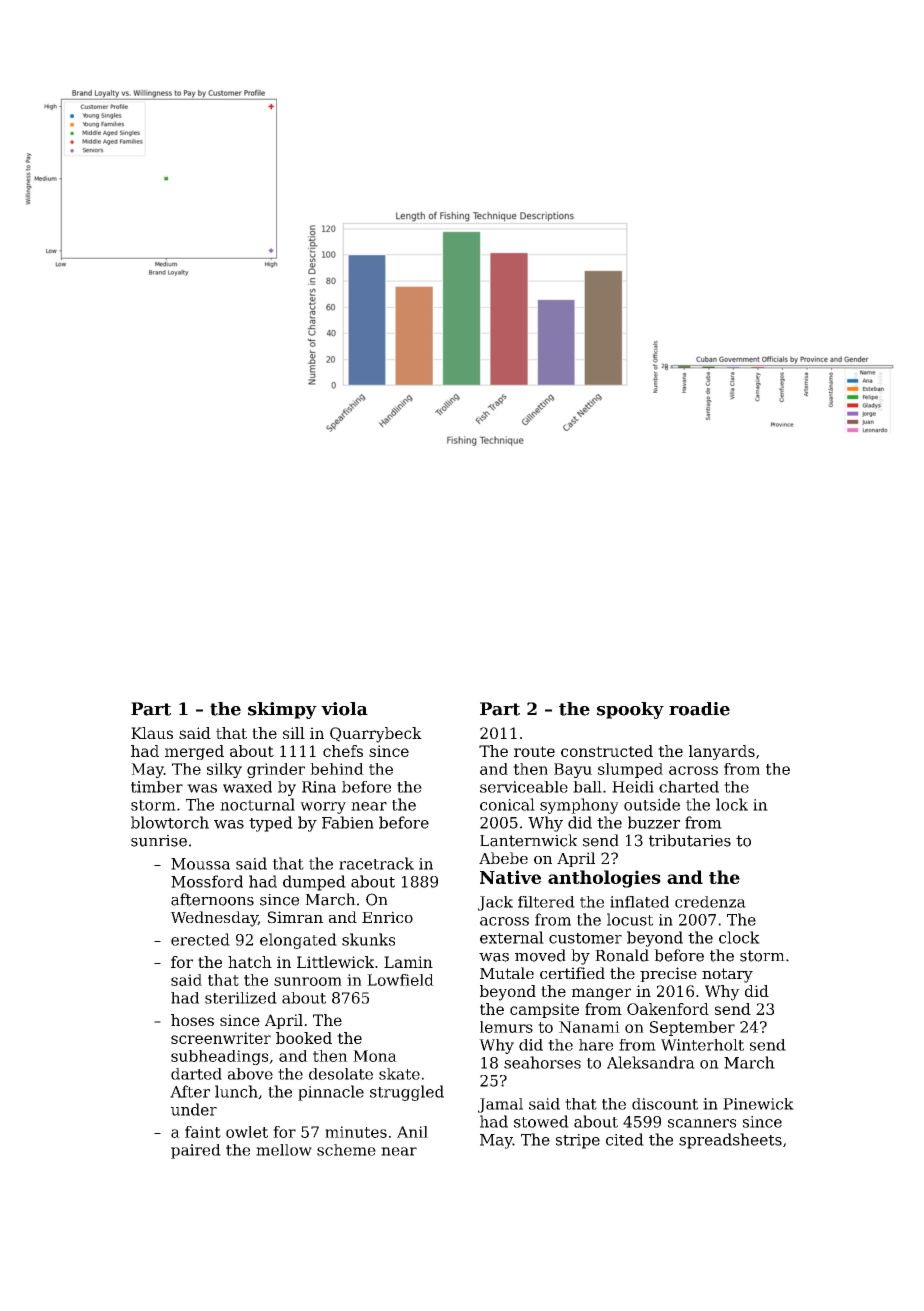  What do you see at coordinates (699, 709) in the page?
I see `roadie` at bounding box center [699, 709].
